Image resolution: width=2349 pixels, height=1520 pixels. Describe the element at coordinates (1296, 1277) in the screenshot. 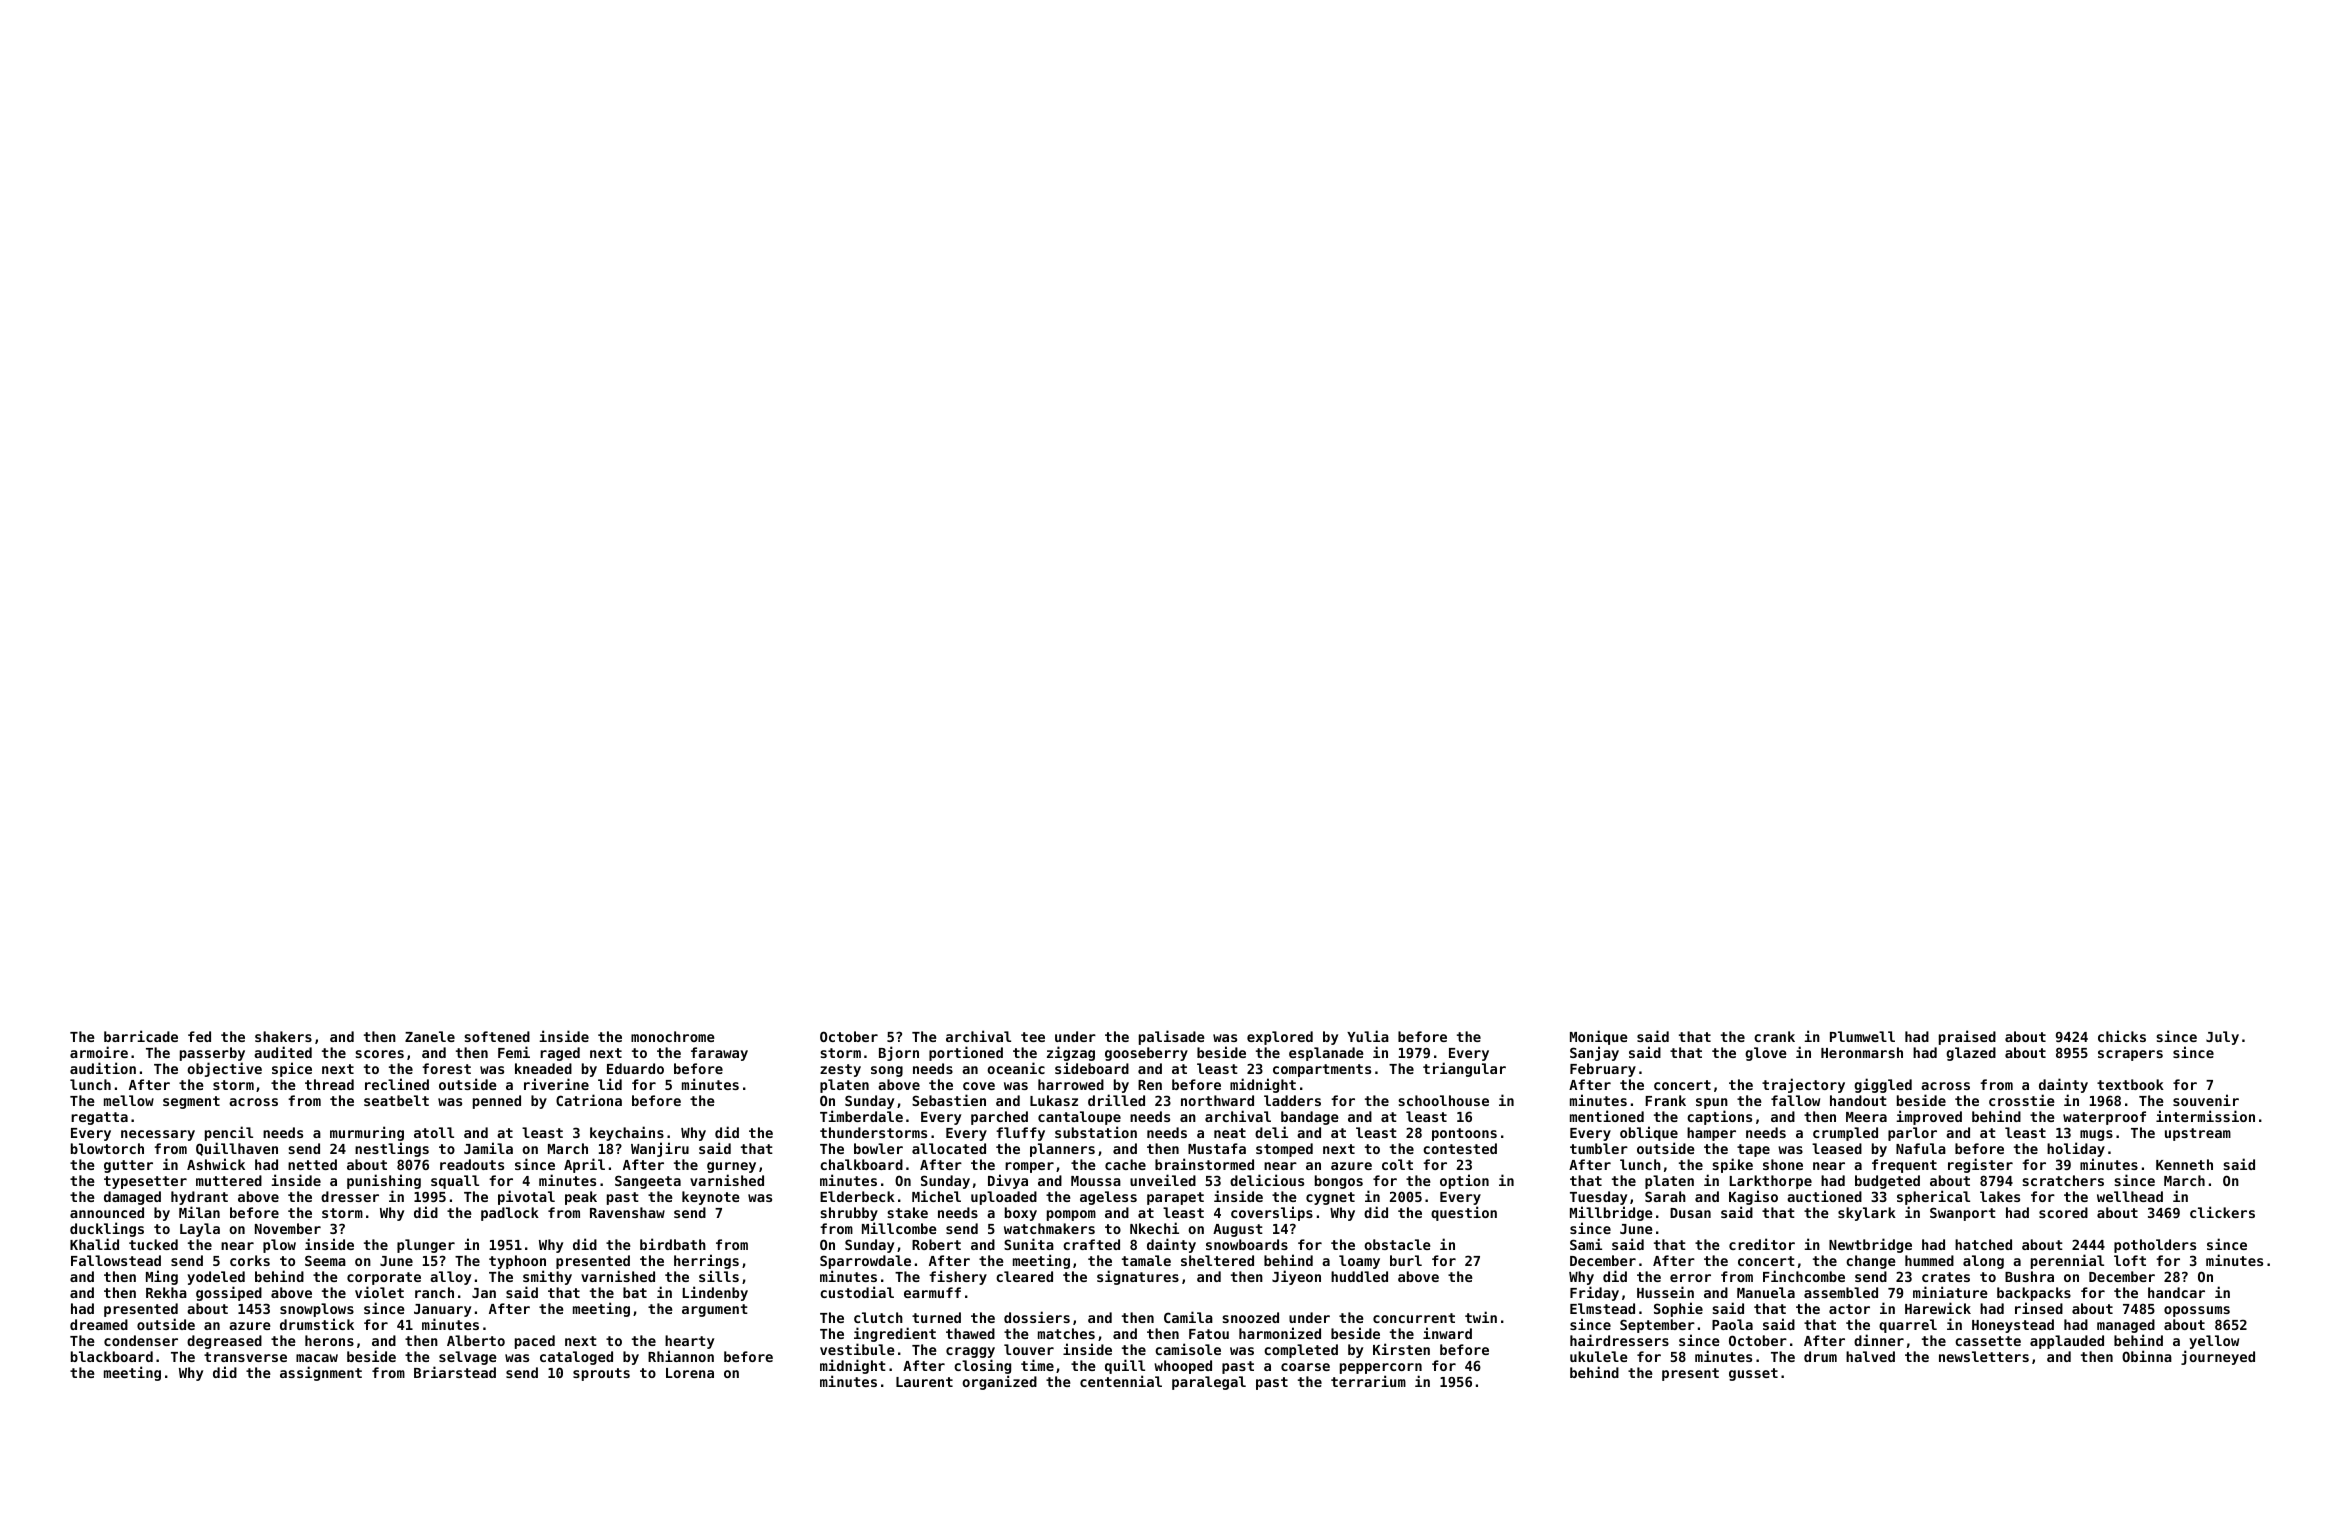

I see `Jiyeon` at that location.
